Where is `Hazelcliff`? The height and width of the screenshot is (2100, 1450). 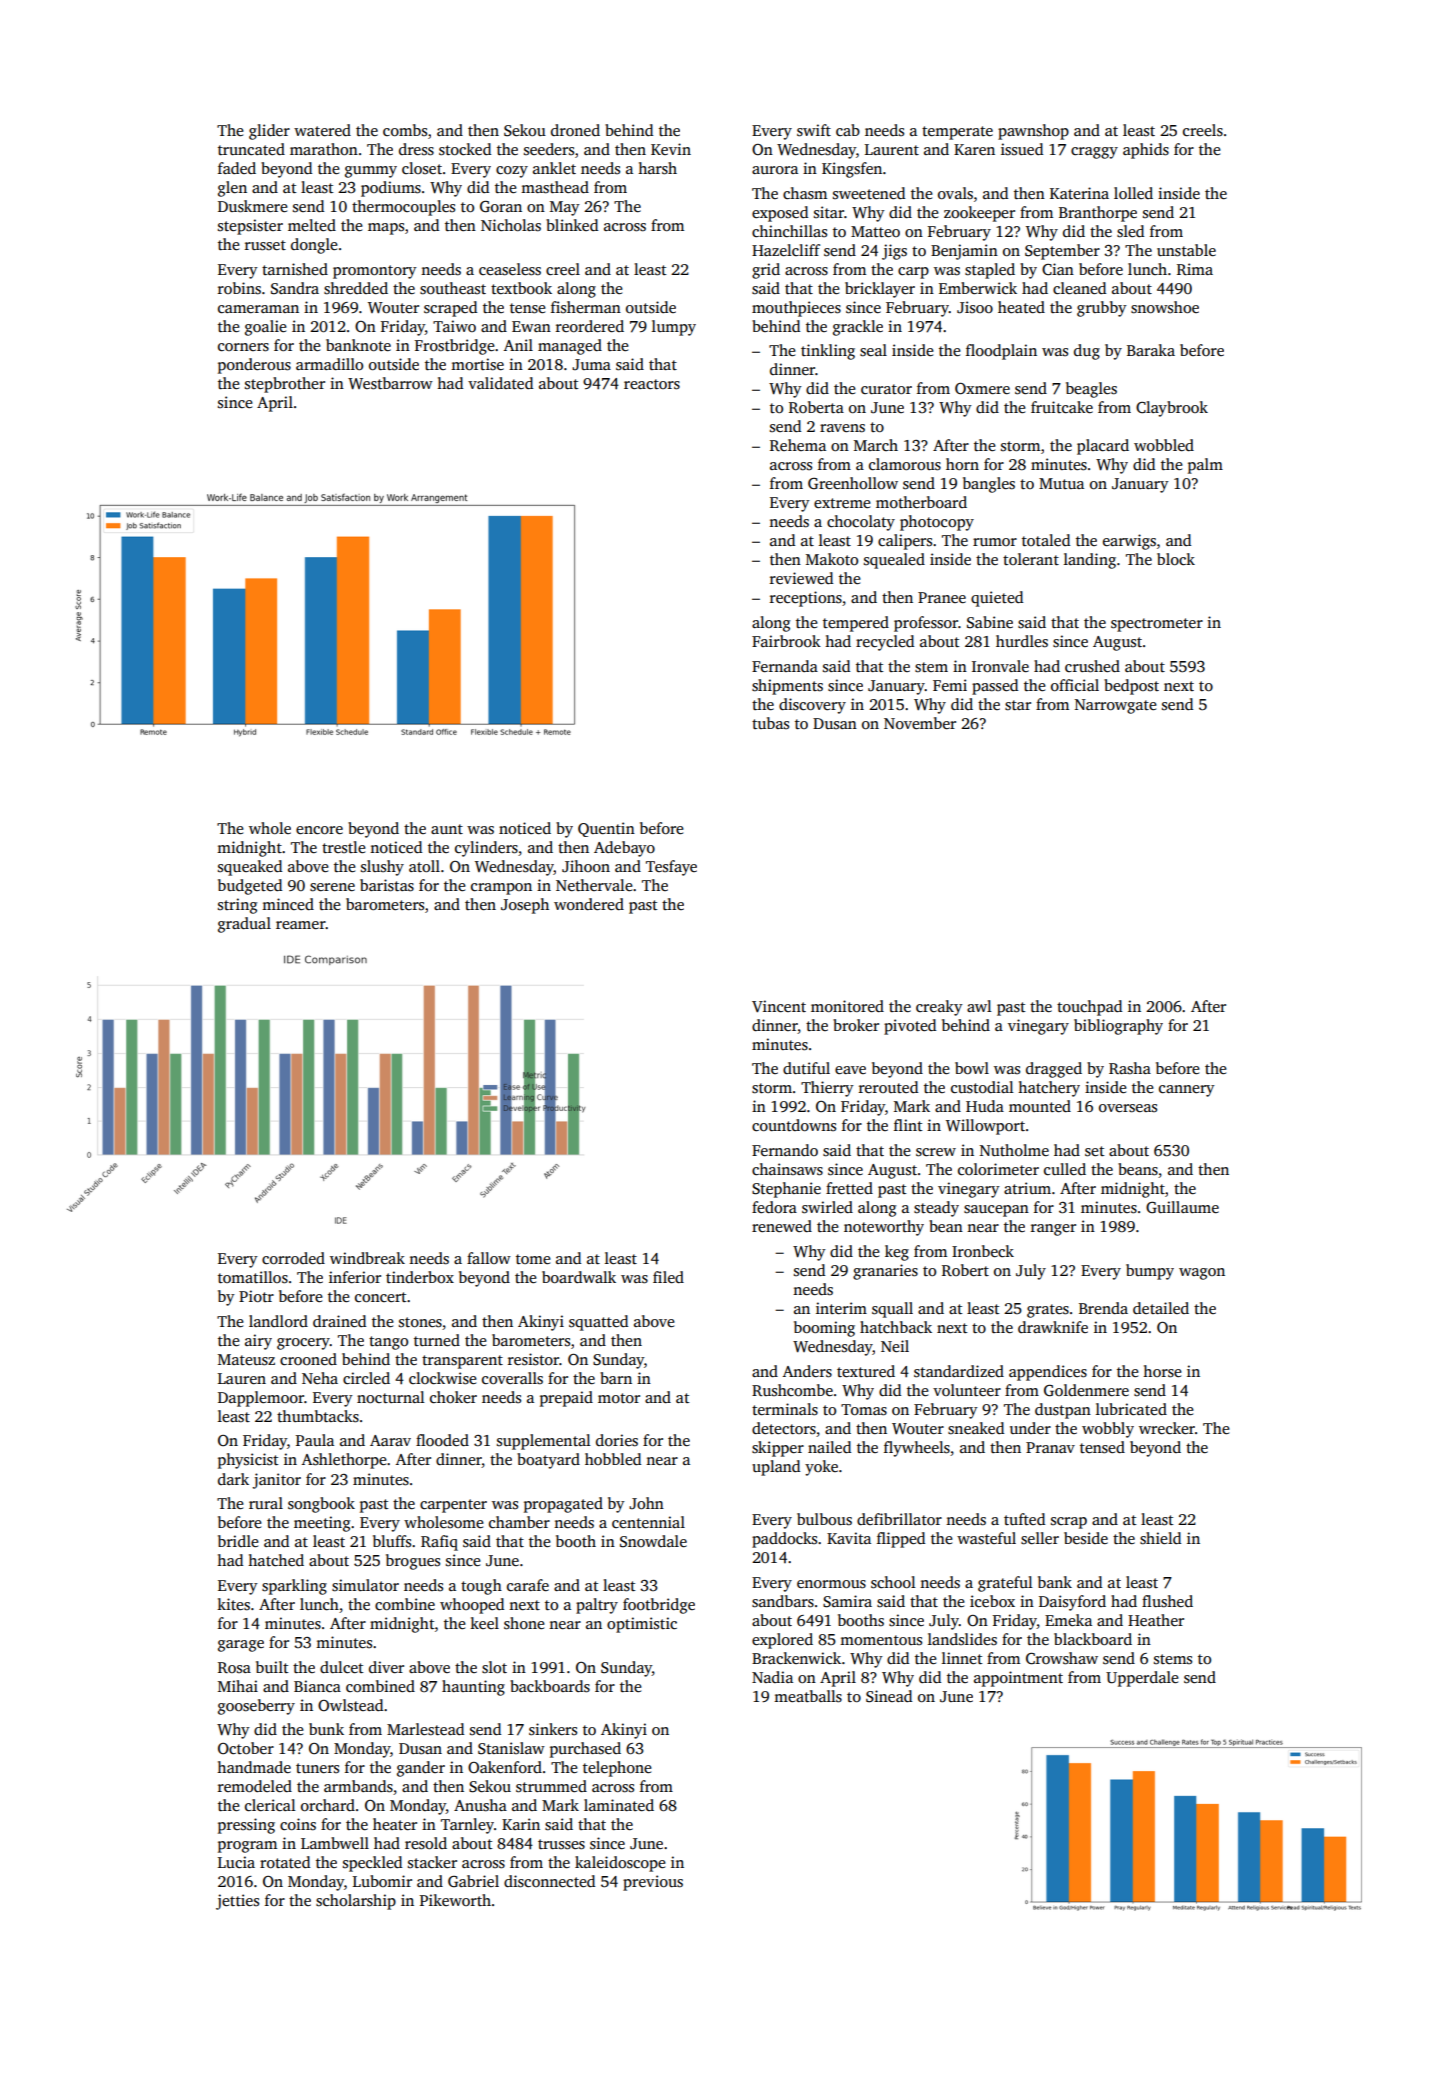 Hazelcliff is located at coordinates (786, 250).
